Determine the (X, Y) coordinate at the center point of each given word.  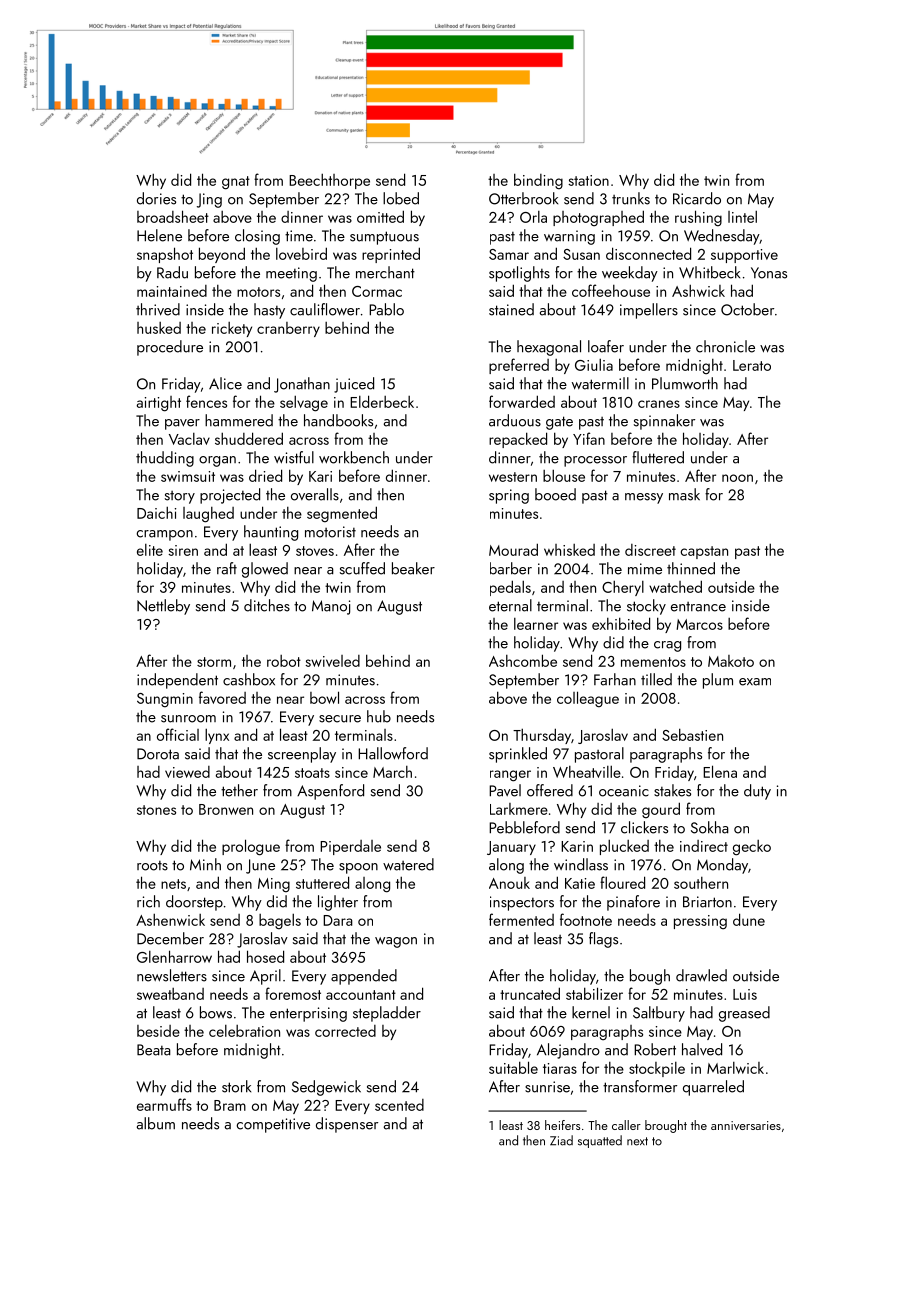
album (156, 1123)
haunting (271, 533)
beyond (222, 255)
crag (667, 646)
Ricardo (697, 198)
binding (538, 181)
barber (511, 568)
